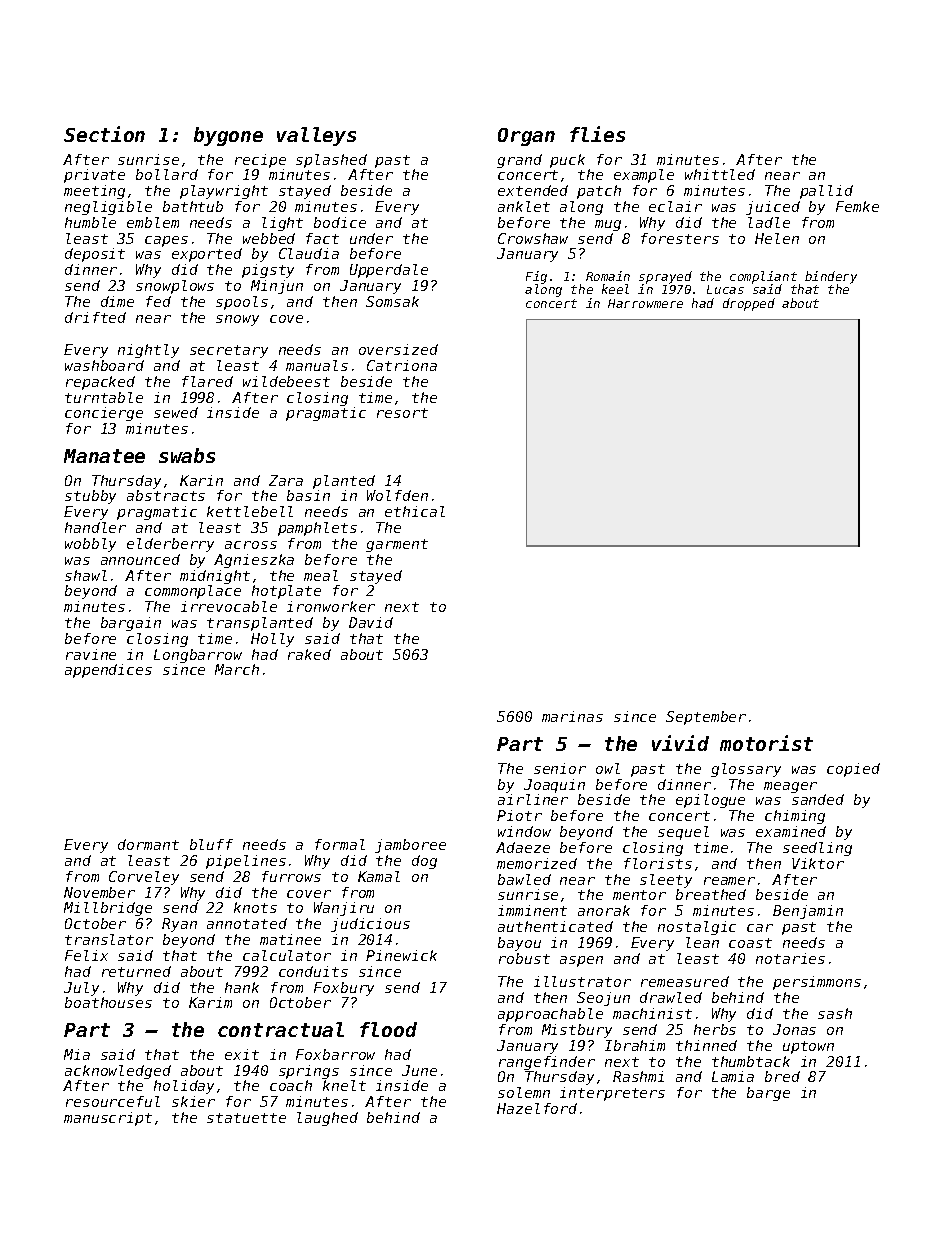 The width and height of the screenshot is (952, 1233). Describe the element at coordinates (749, 304) in the screenshot. I see `dropped` at that location.
